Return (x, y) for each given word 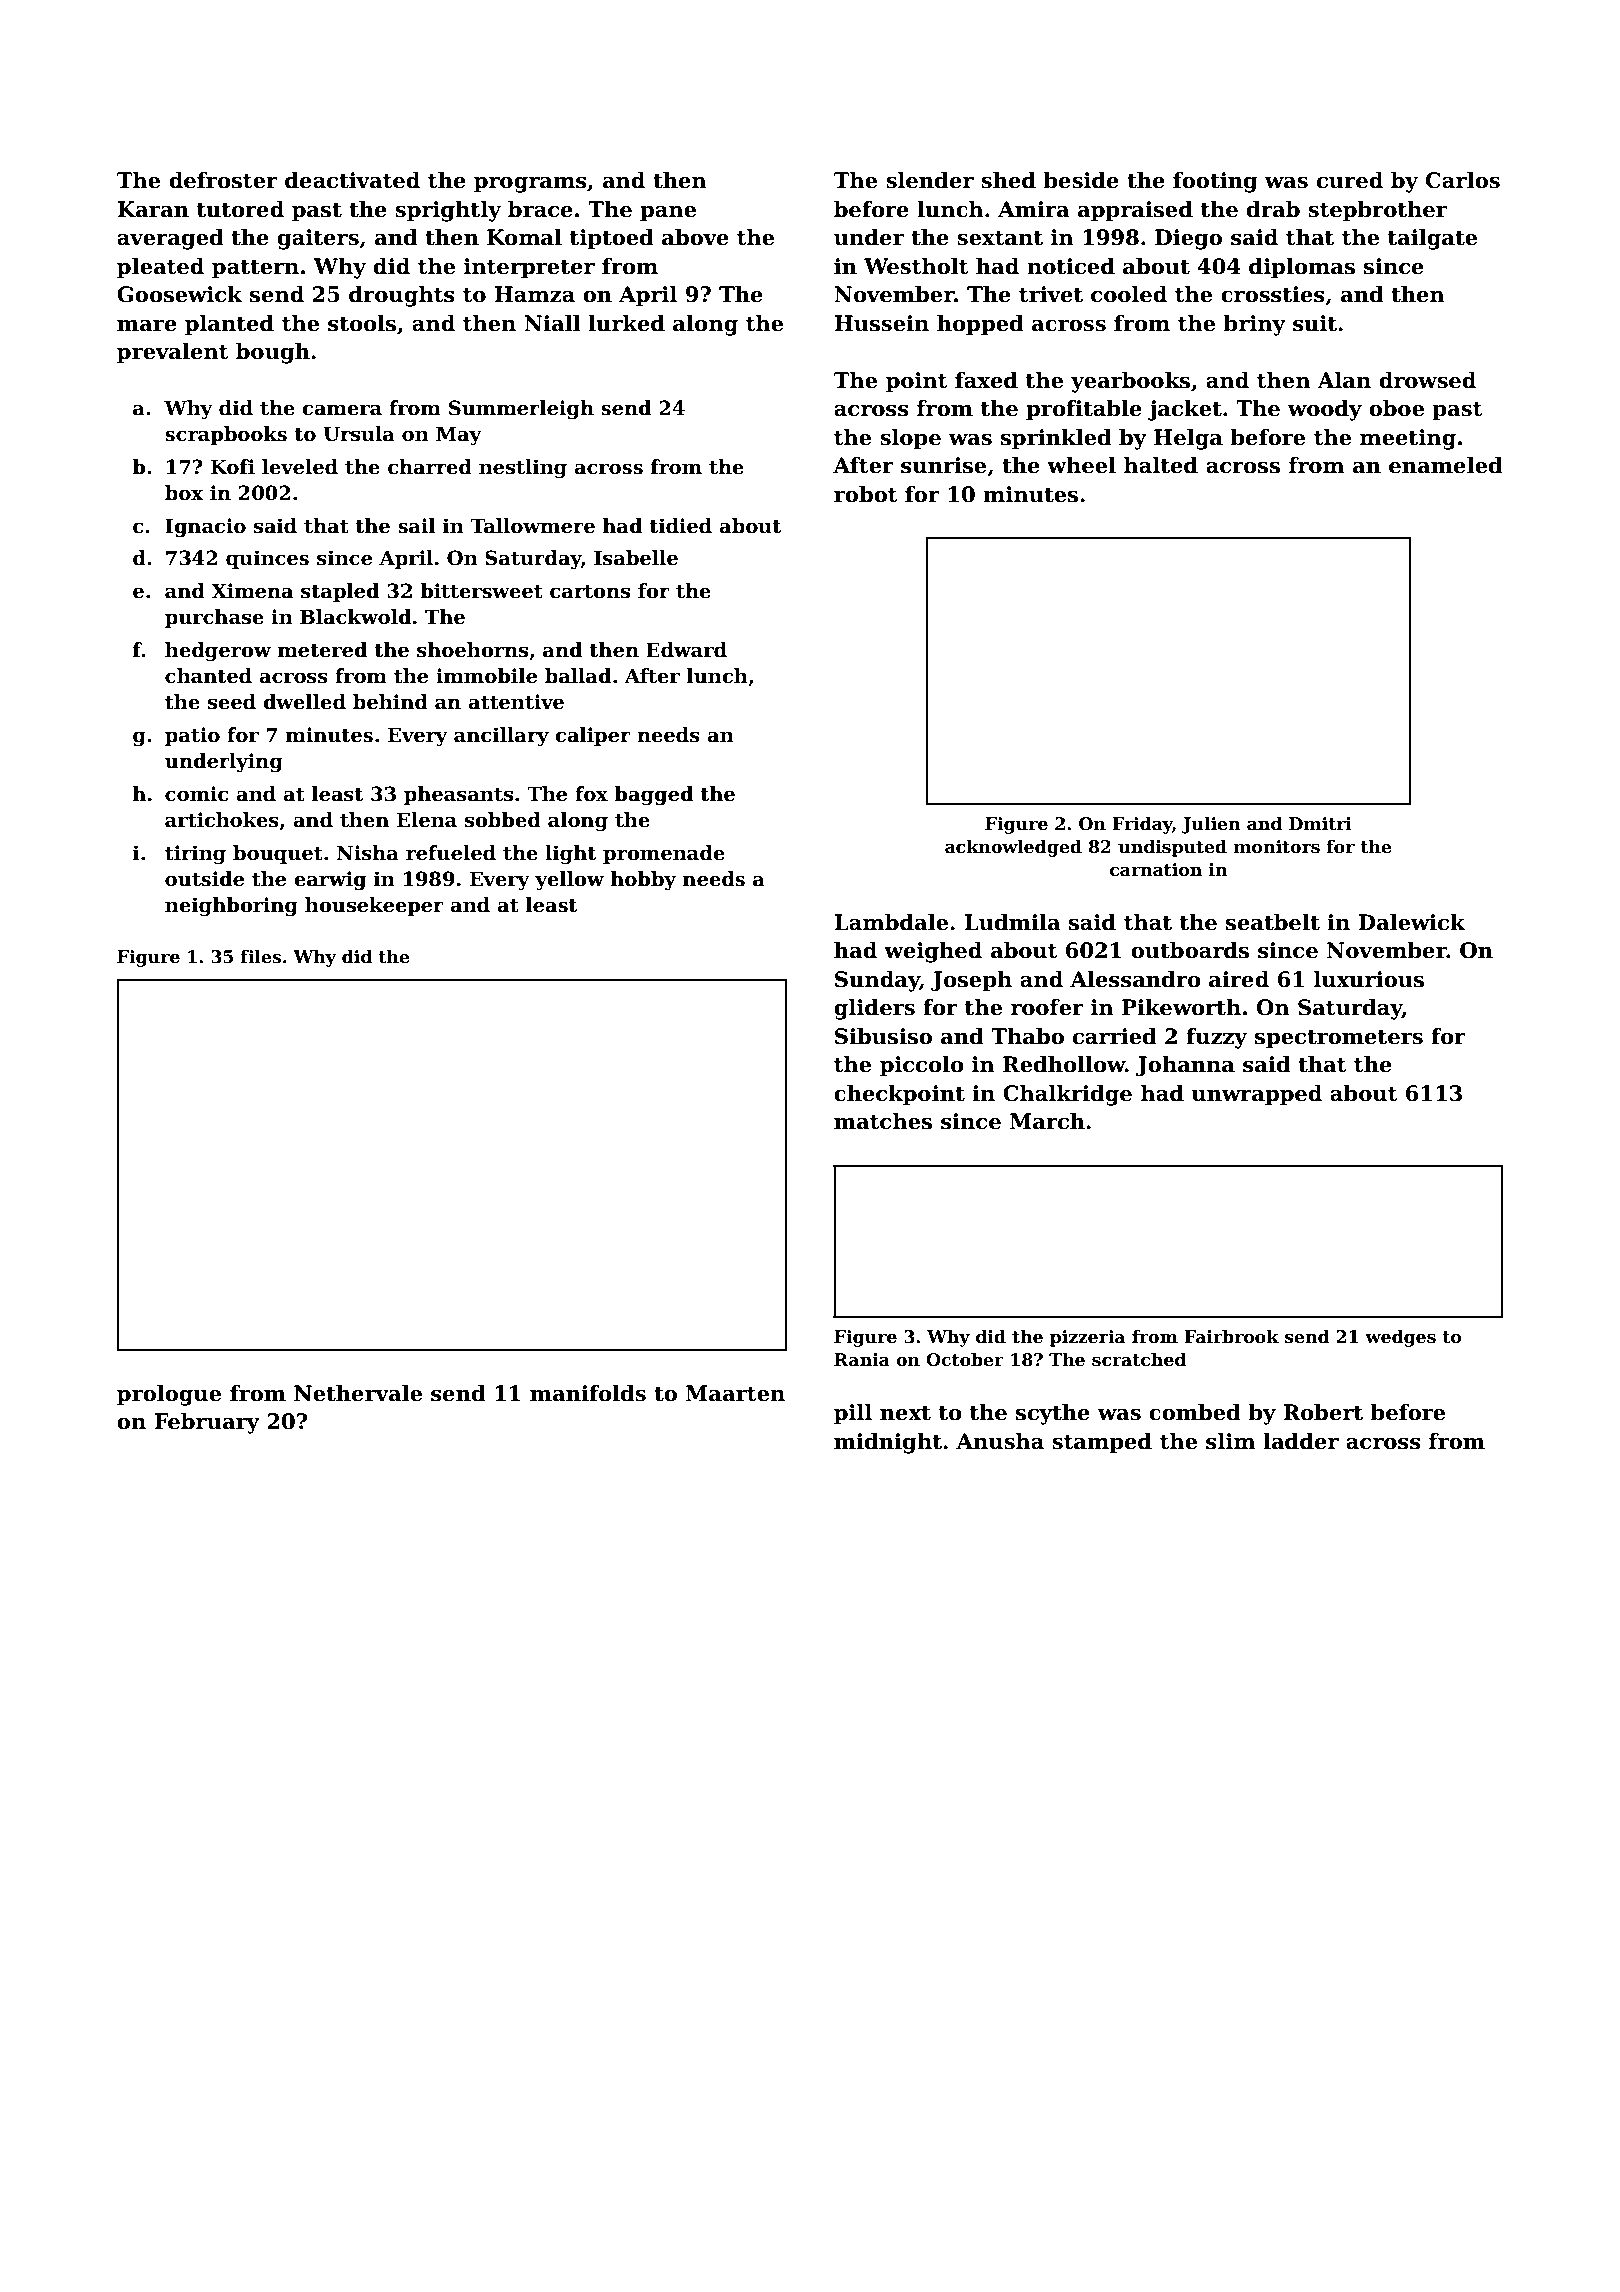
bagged (653, 796)
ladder (1301, 1441)
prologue (169, 1395)
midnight (888, 1443)
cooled (1129, 294)
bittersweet (481, 591)
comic (196, 794)
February (207, 1423)
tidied (680, 526)
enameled (1446, 465)
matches (883, 1121)
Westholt (916, 266)
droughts (402, 296)
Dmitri (1320, 824)
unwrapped (1257, 1095)
